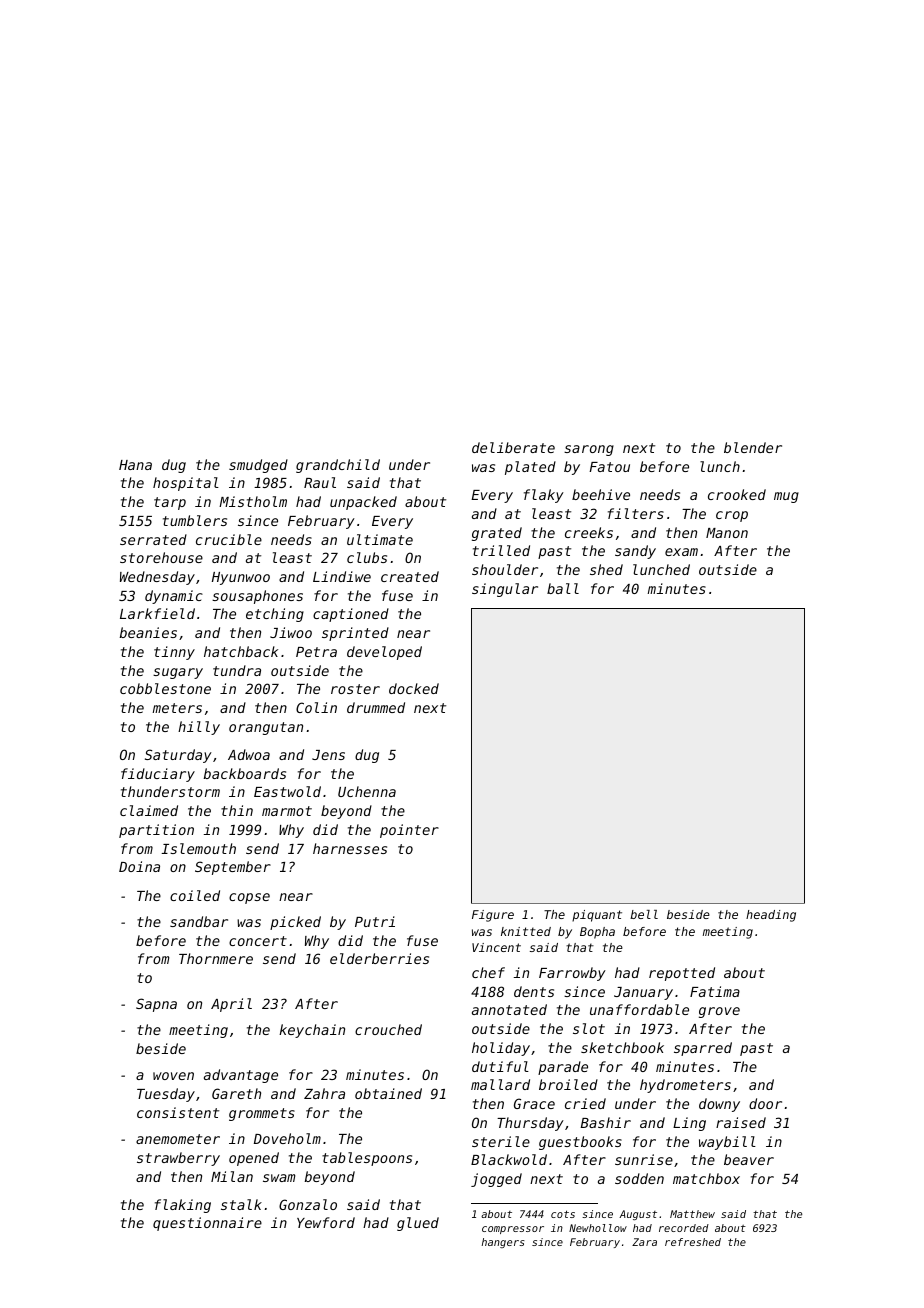 This screenshot has height=1308, width=924. Describe the element at coordinates (493, 916) in the screenshot. I see `Figure` at that location.
